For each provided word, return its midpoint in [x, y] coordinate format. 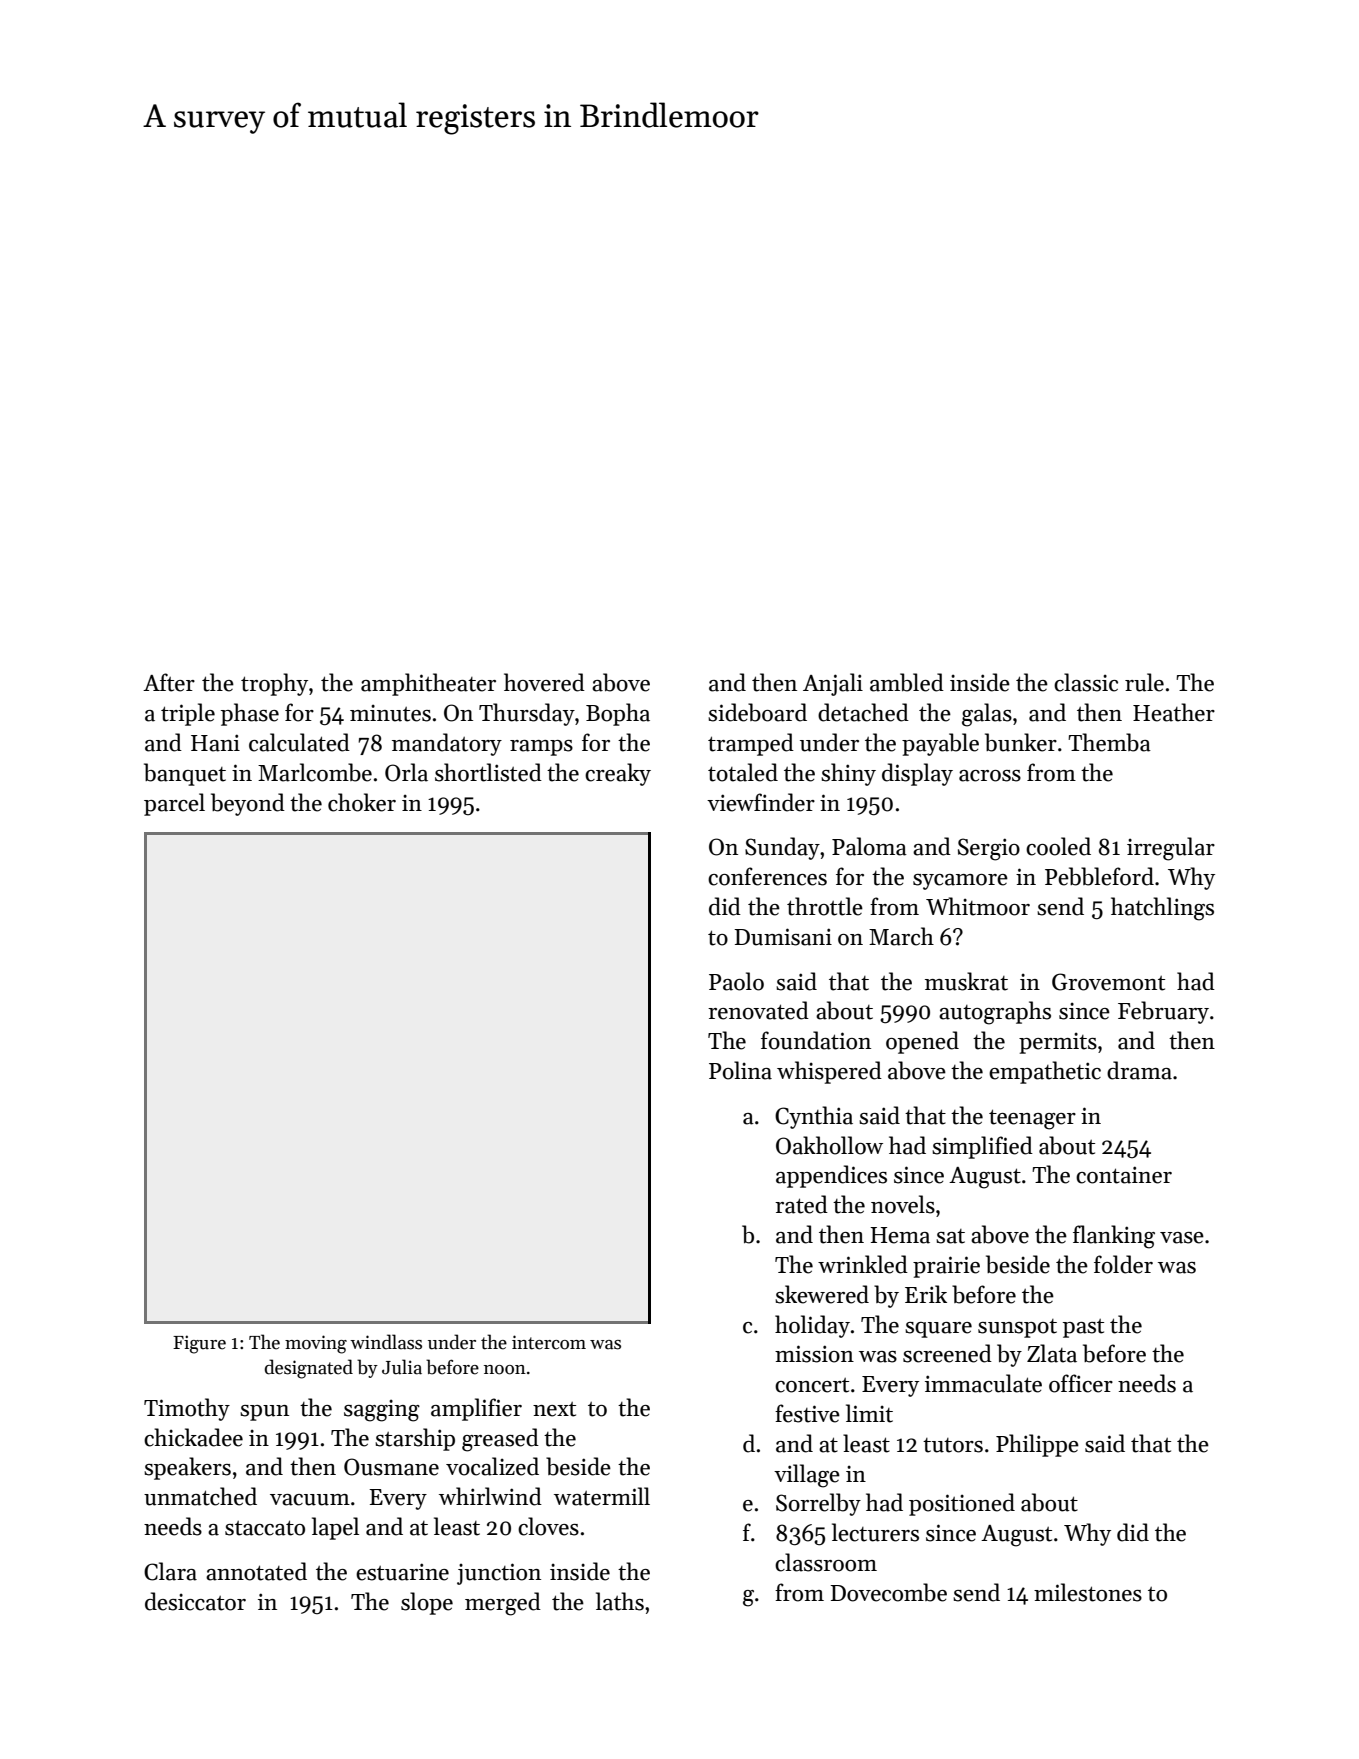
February [1163, 1012]
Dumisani [783, 937]
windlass [386, 1342]
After [169, 682]
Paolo [736, 981]
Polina [740, 1070]
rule [1144, 682]
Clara [170, 1571]
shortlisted [488, 772]
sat [950, 1236]
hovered [544, 682]
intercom [549, 1342]
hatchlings [1162, 909]
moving [316, 1344]
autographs [995, 1013]
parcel [174, 804]
